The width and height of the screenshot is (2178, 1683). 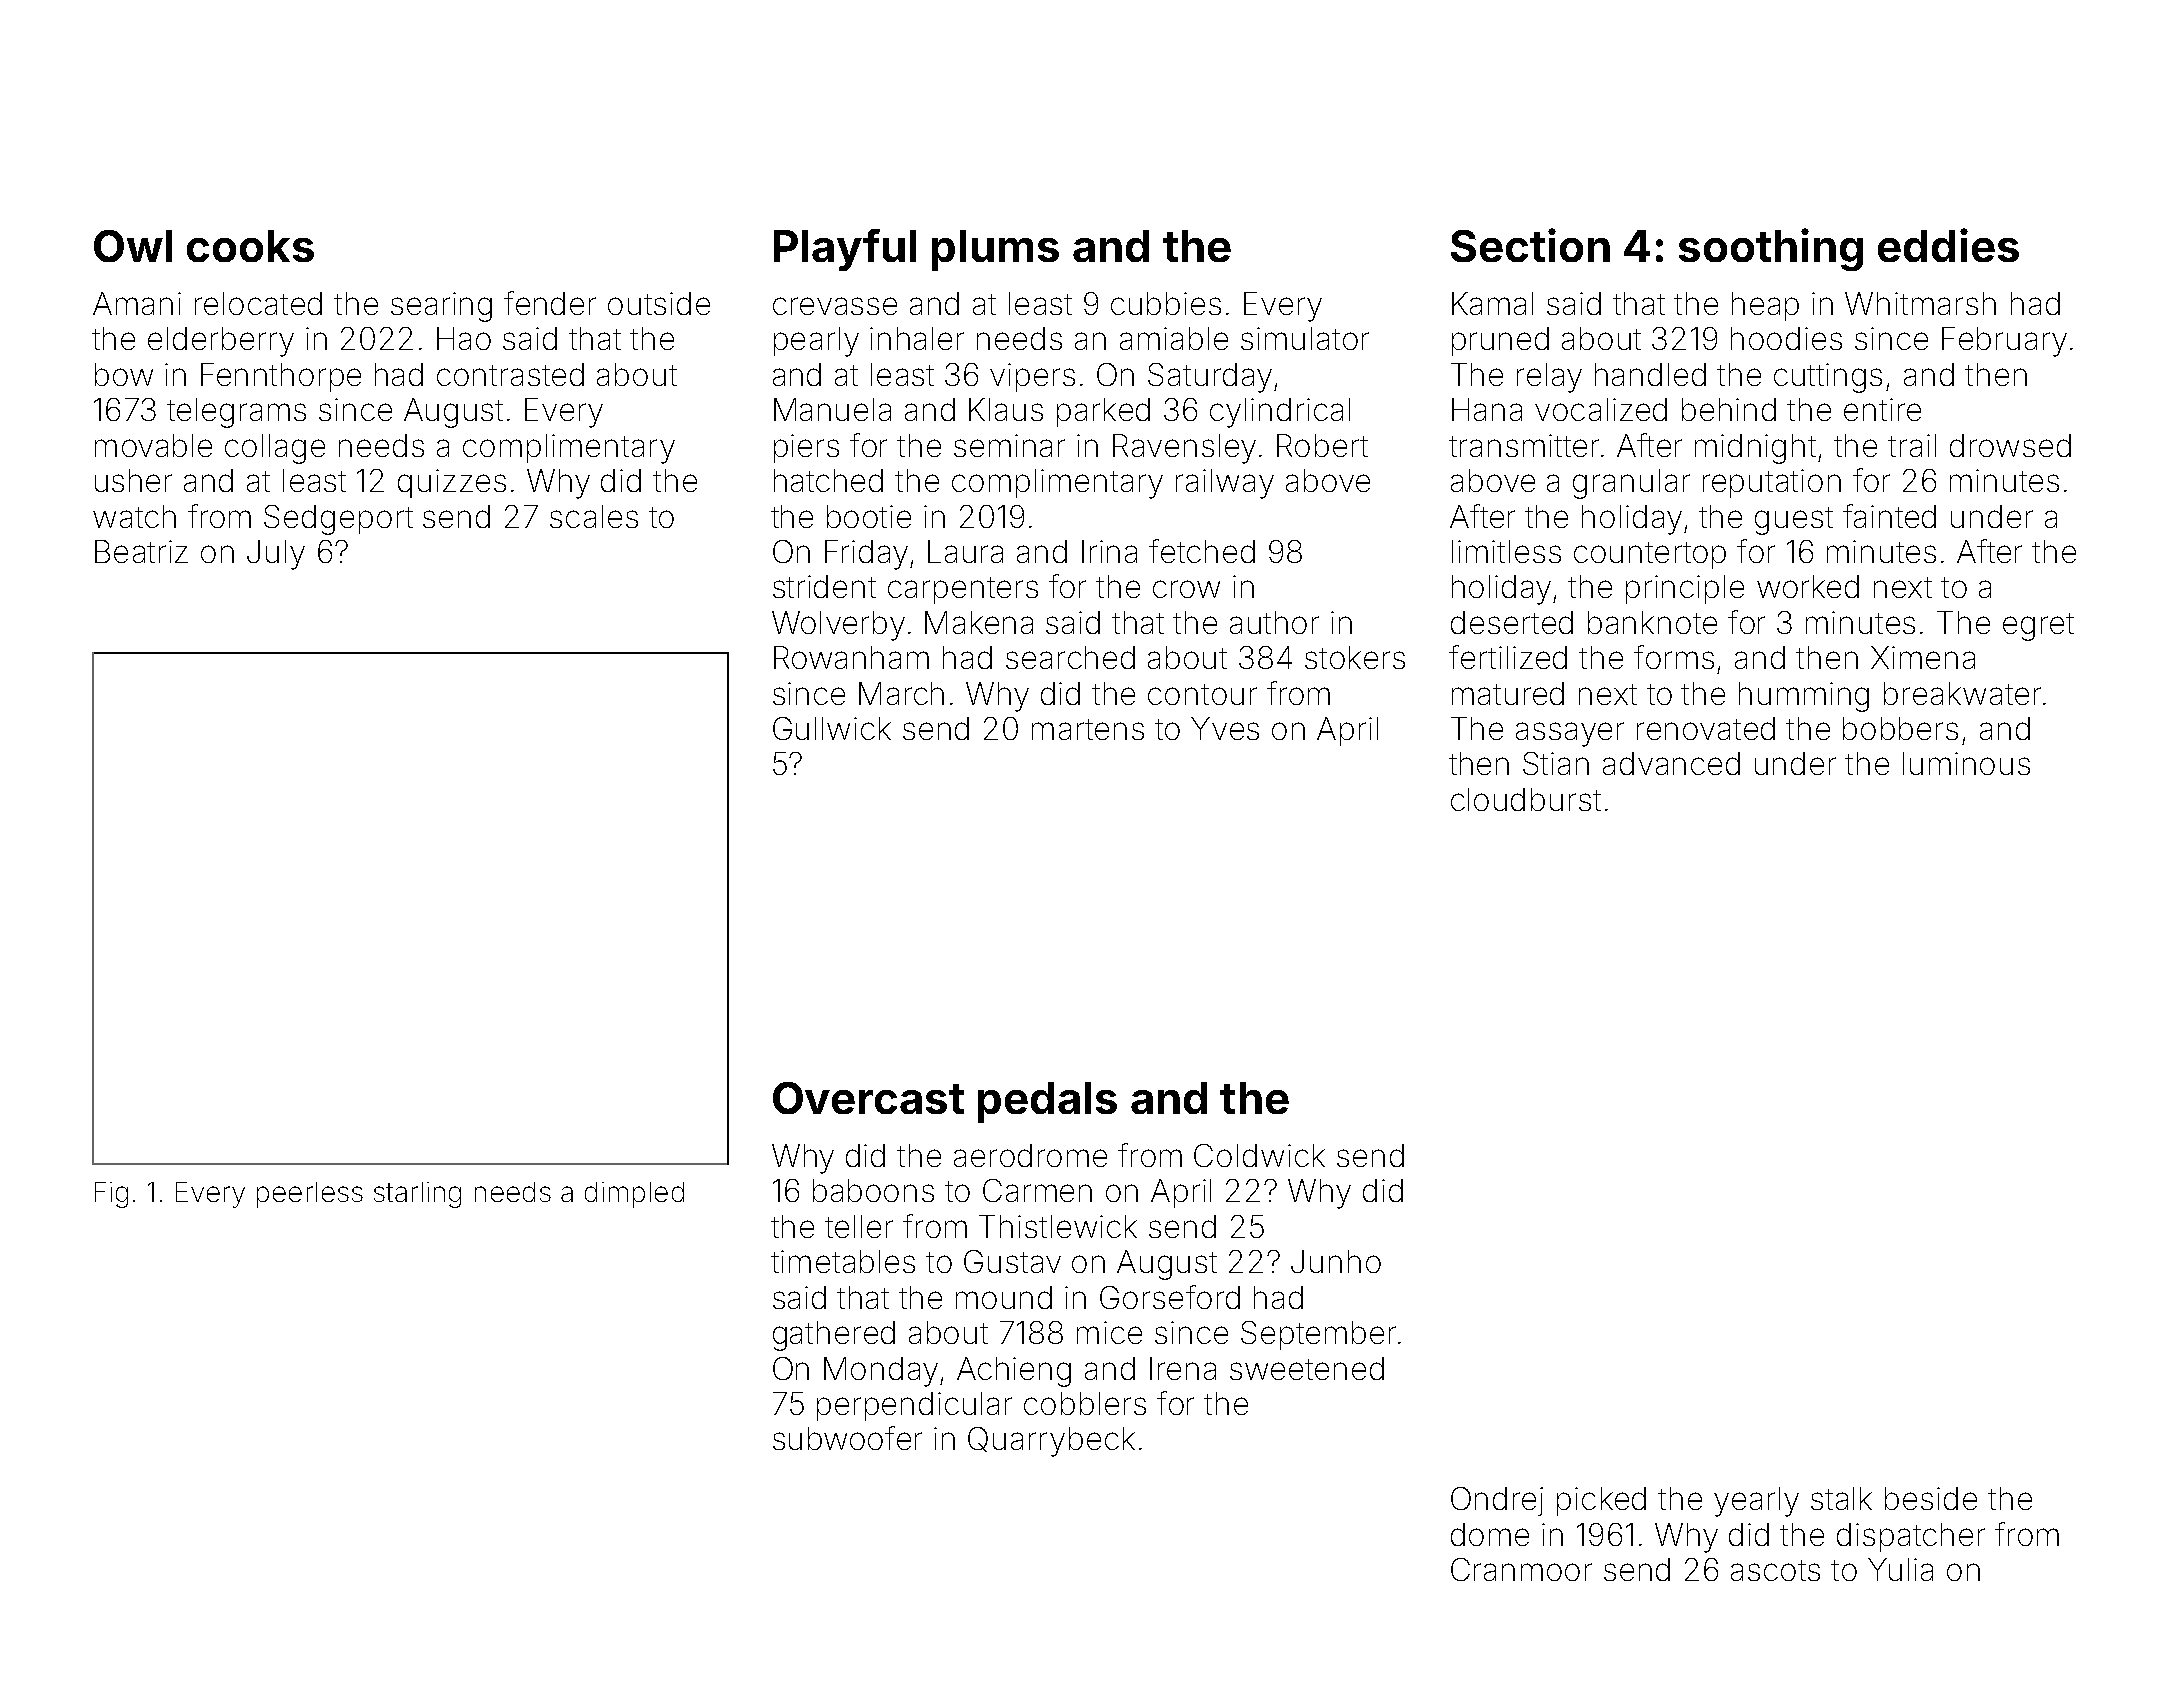 I want to click on fender, so click(x=550, y=303).
